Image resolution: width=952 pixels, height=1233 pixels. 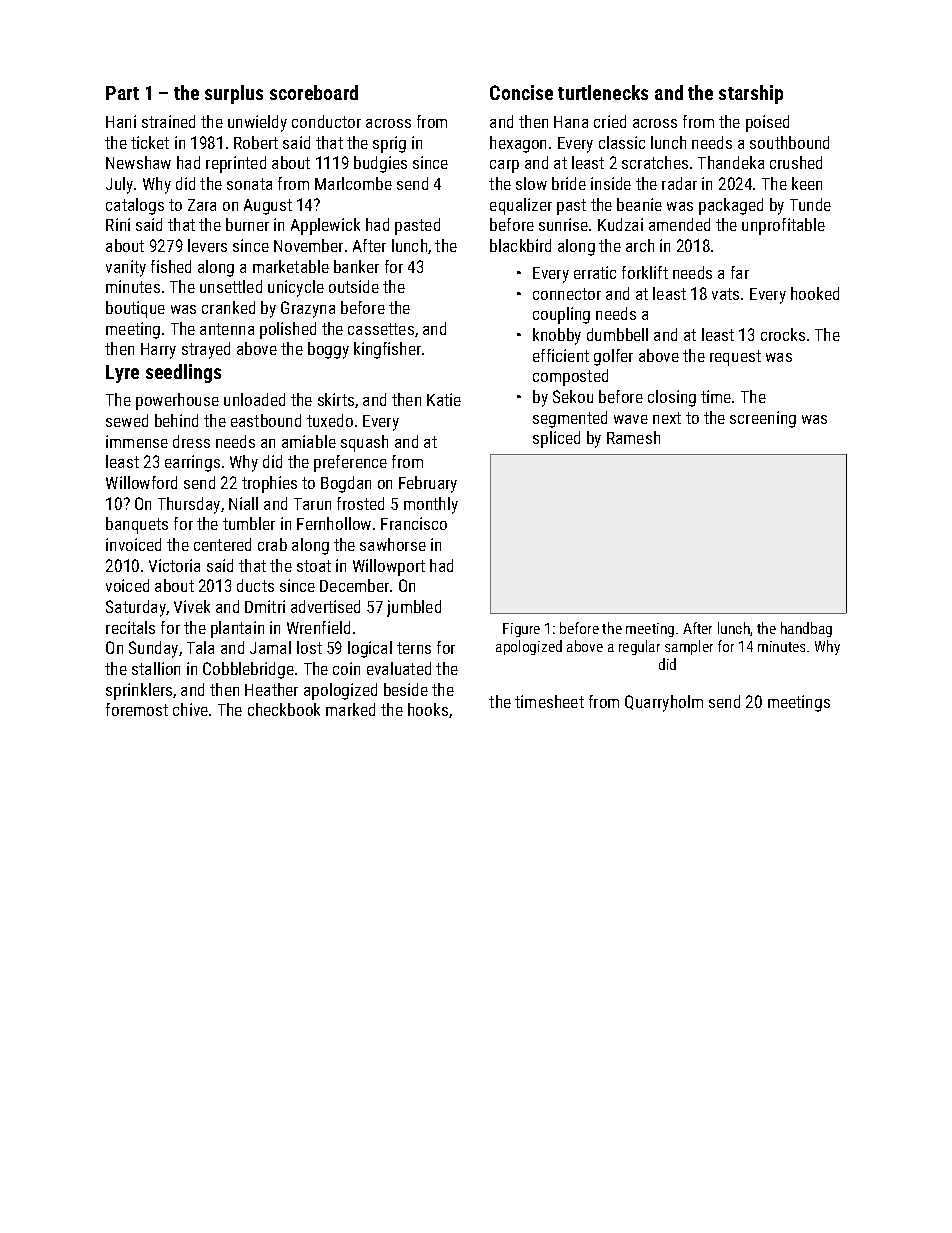 I want to click on amended, so click(x=679, y=224).
